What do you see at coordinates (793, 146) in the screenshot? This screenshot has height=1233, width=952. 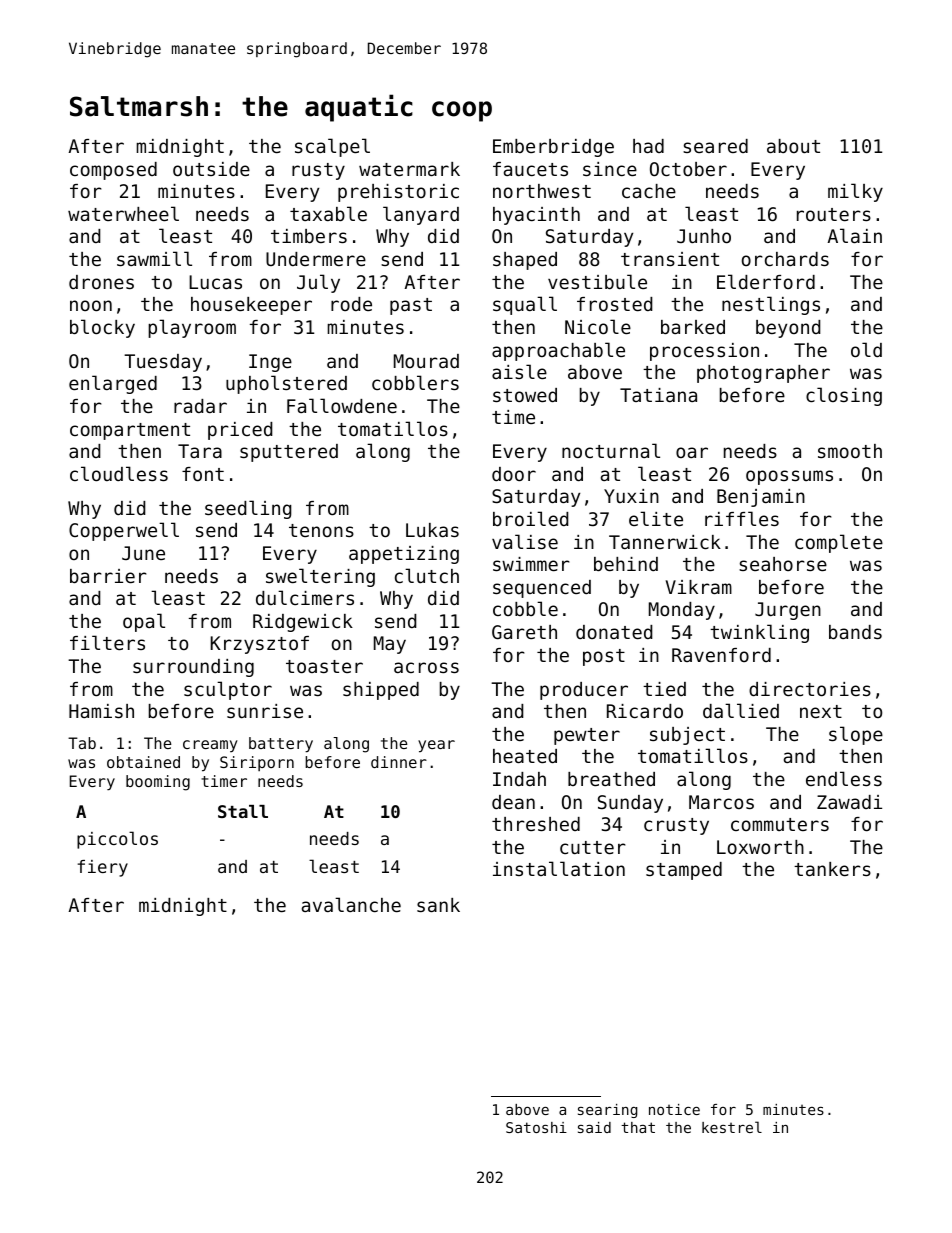 I see `about` at bounding box center [793, 146].
